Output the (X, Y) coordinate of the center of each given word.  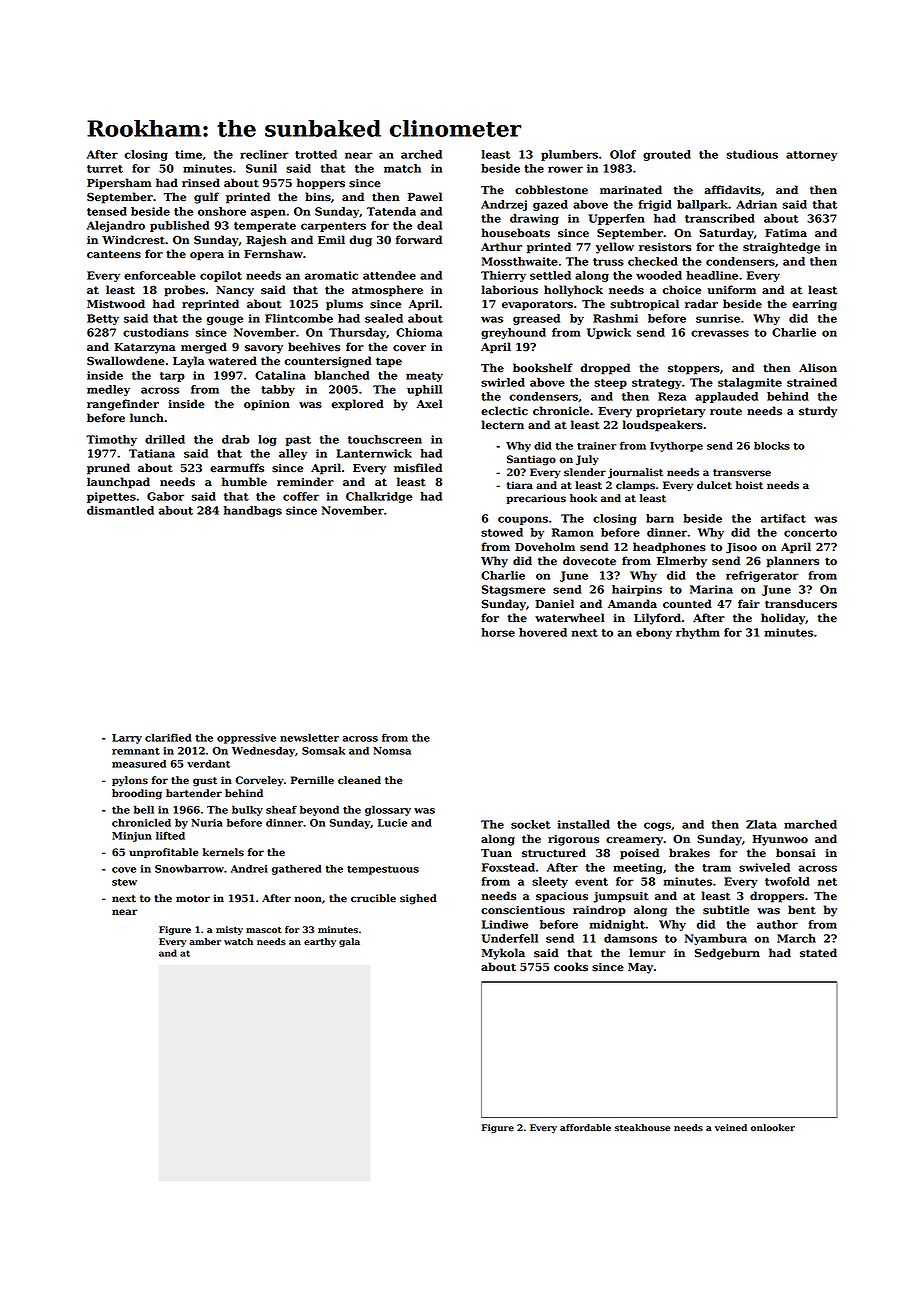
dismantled (120, 510)
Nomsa (392, 751)
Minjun (132, 837)
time (188, 154)
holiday (783, 619)
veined (731, 1128)
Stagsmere (513, 590)
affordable (585, 1128)
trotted (316, 154)
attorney (811, 156)
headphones (669, 548)
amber (205, 942)
